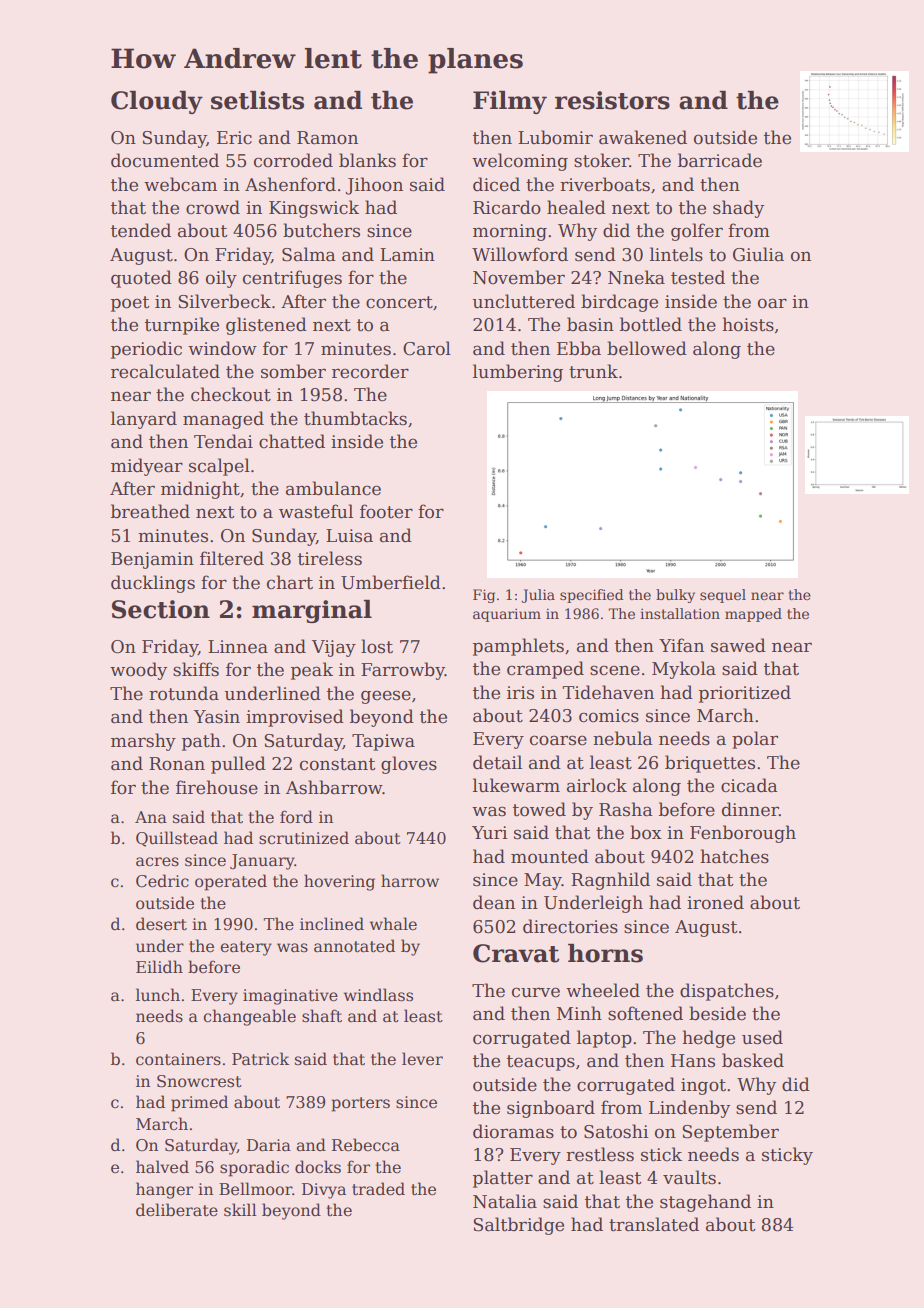 This screenshot has width=924, height=1308. Describe the element at coordinates (240, 1210) in the screenshot. I see `skill` at that location.
